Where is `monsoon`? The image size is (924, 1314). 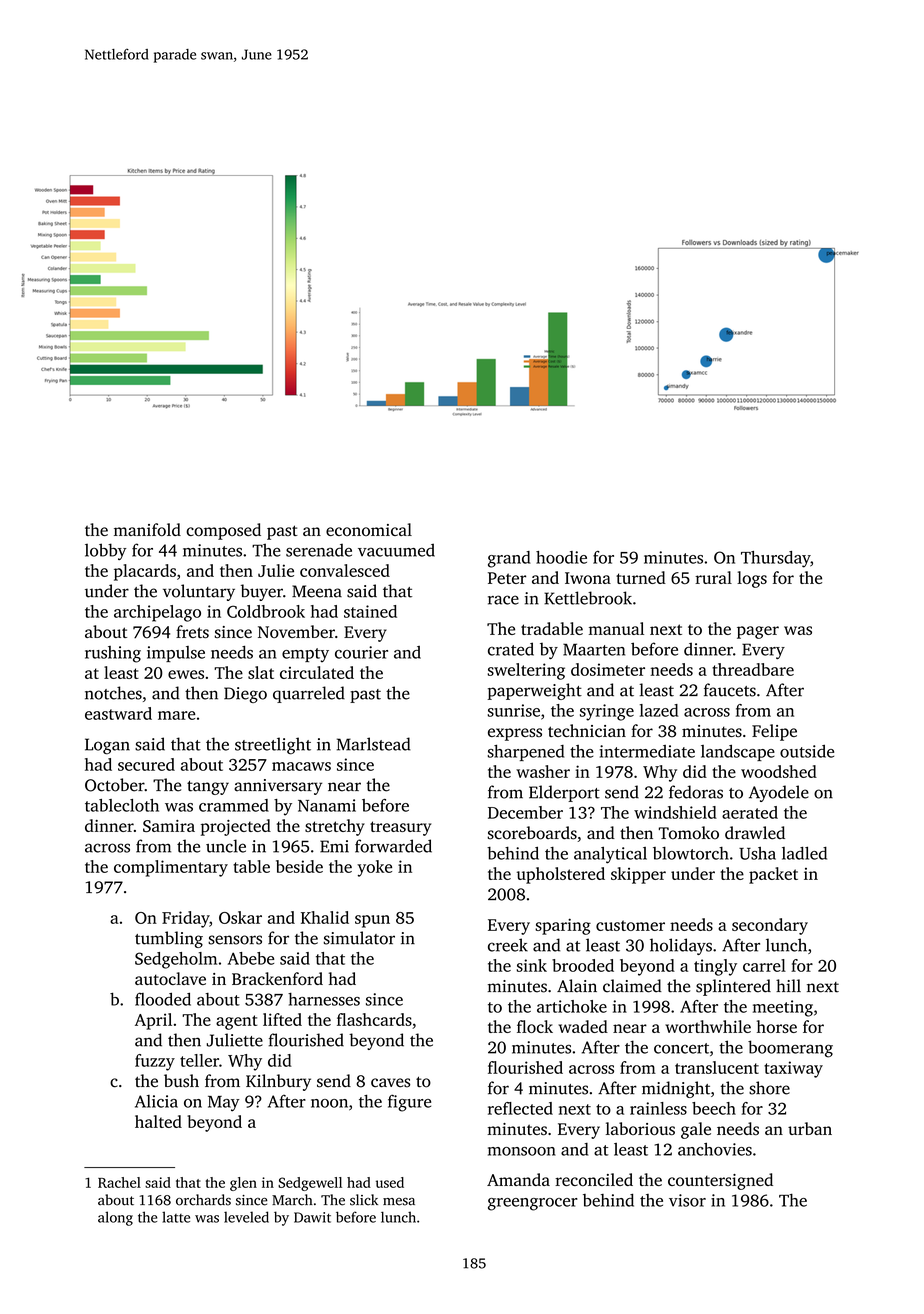
monsoon is located at coordinates (522, 1151).
